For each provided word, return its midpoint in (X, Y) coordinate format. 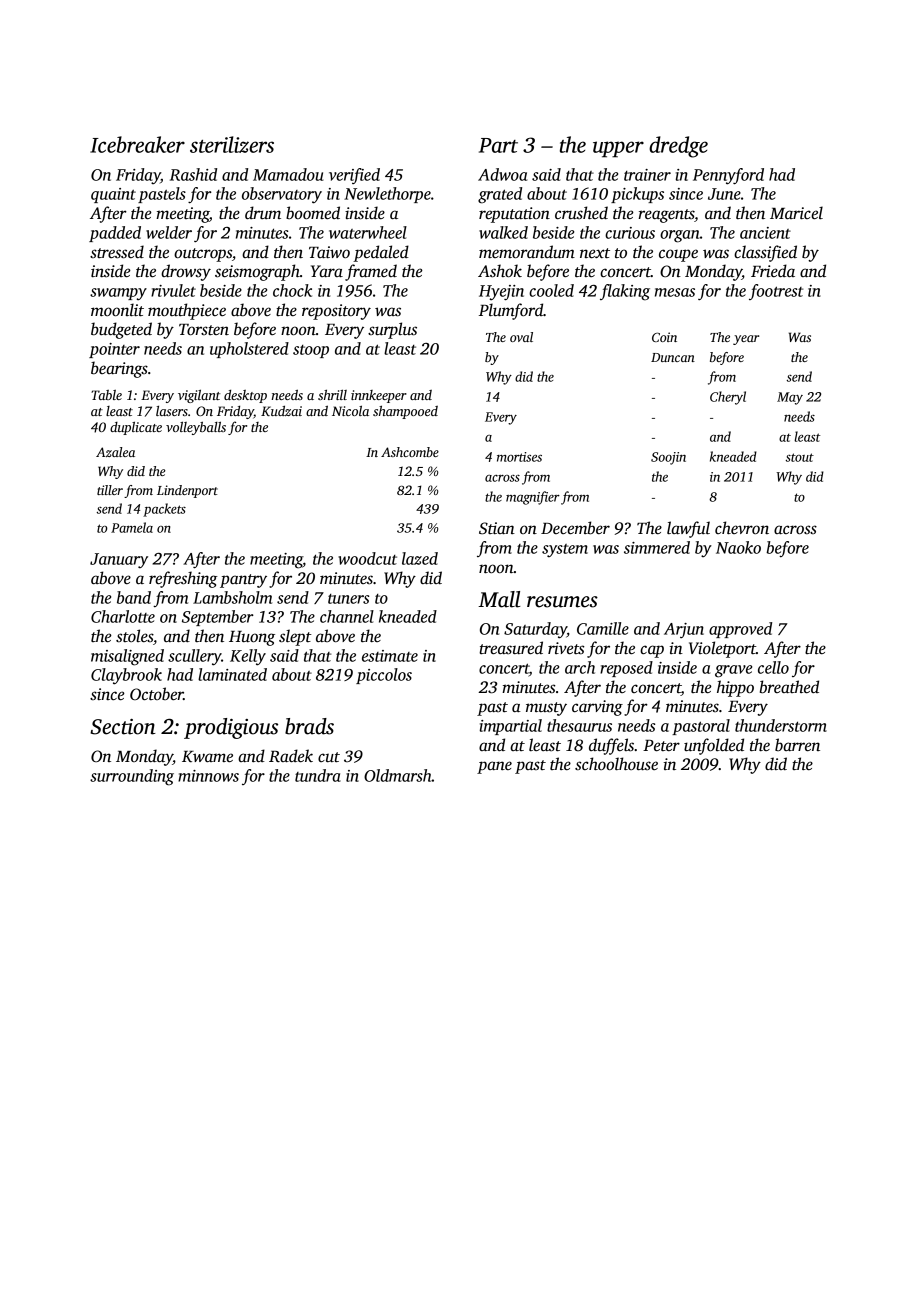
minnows (208, 776)
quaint (113, 195)
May (790, 398)
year (746, 340)
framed (371, 272)
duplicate (136, 428)
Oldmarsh (398, 775)
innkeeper (379, 396)
